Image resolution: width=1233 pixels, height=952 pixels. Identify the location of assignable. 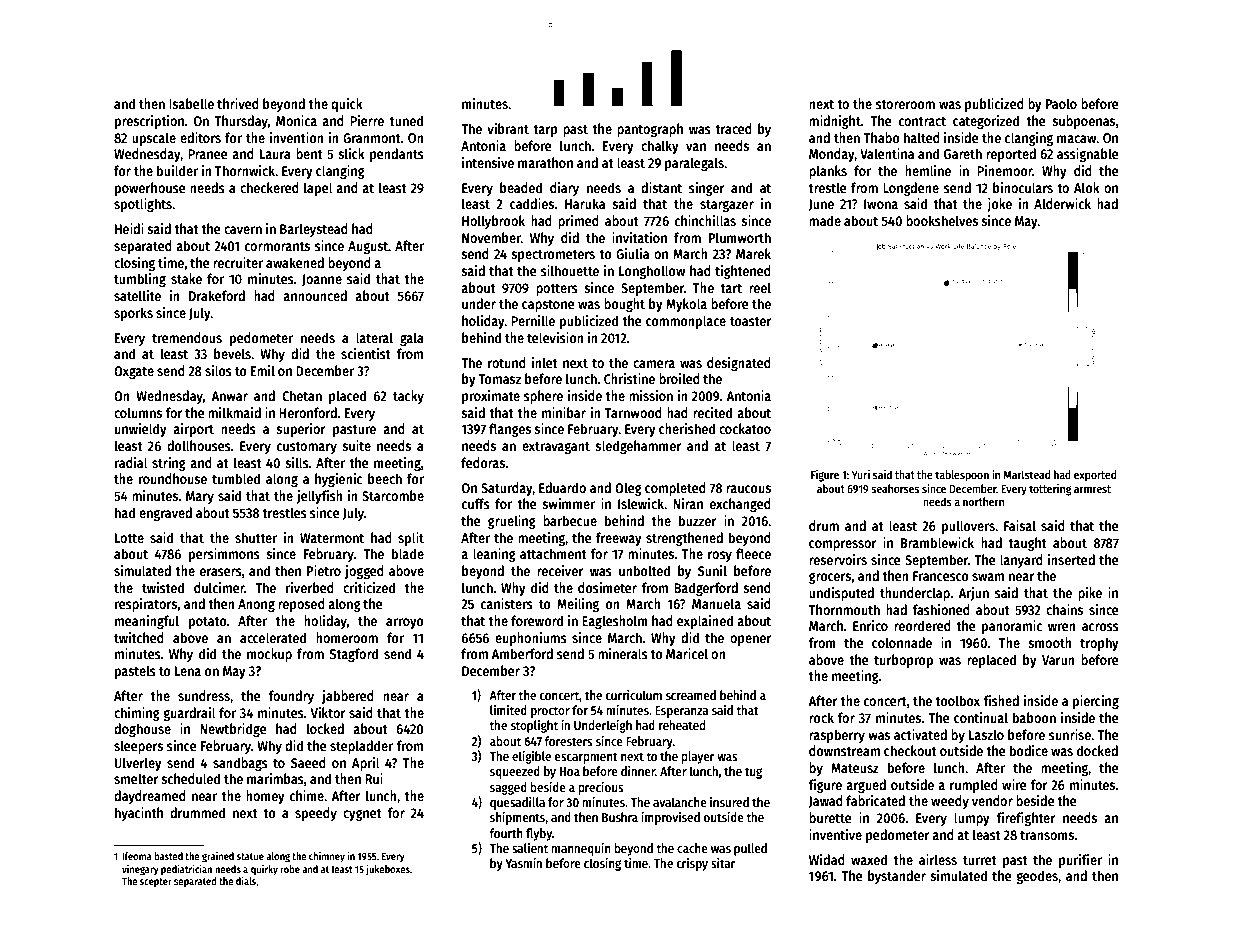
(1088, 155).
